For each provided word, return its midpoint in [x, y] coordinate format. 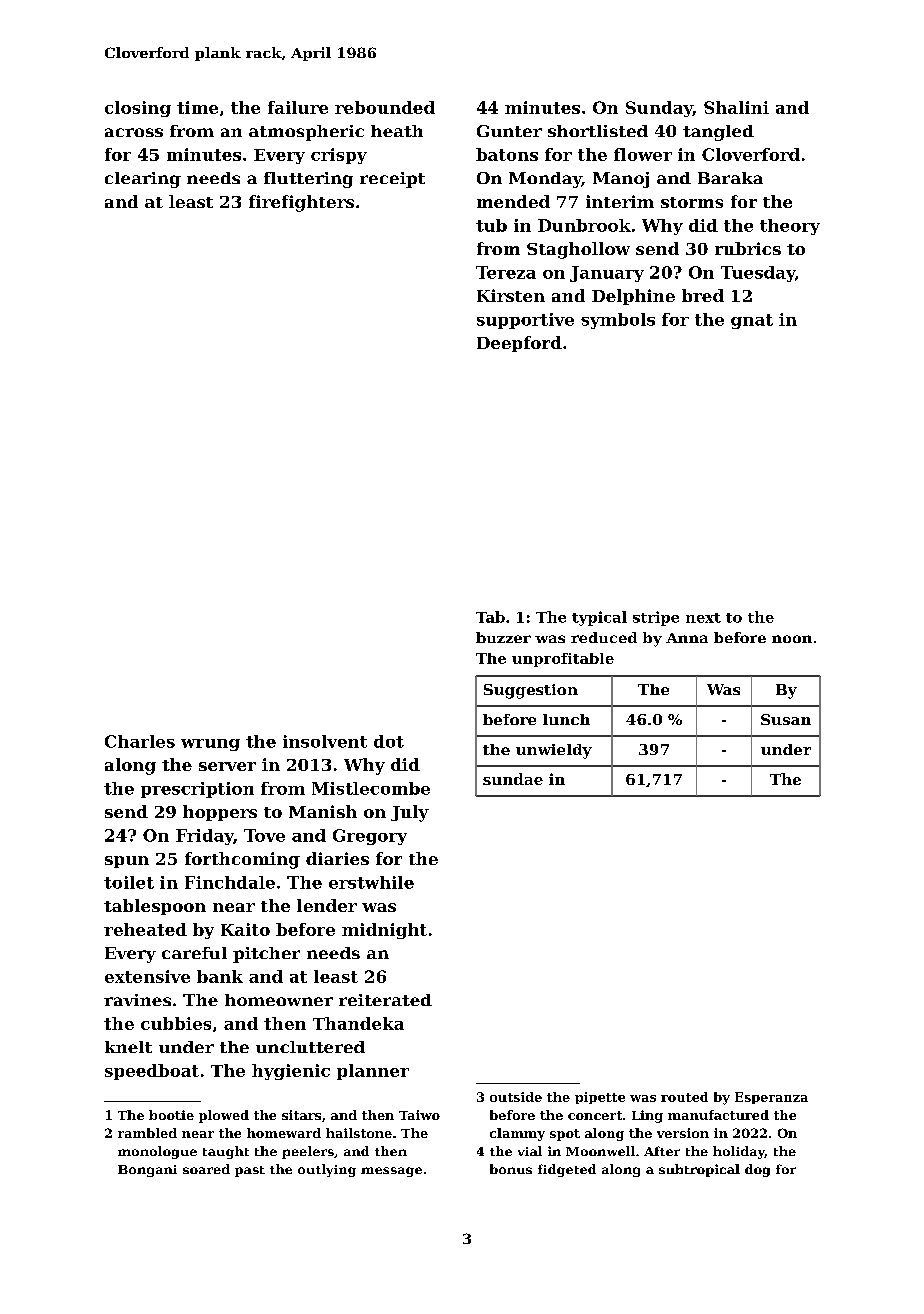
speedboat [152, 1072]
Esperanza [771, 1098]
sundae [513, 779]
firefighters [301, 203]
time [197, 107]
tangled [718, 133]
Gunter [509, 131]
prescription [197, 790]
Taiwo [419, 1115]
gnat [752, 321]
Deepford [519, 344]
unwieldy [554, 751]
